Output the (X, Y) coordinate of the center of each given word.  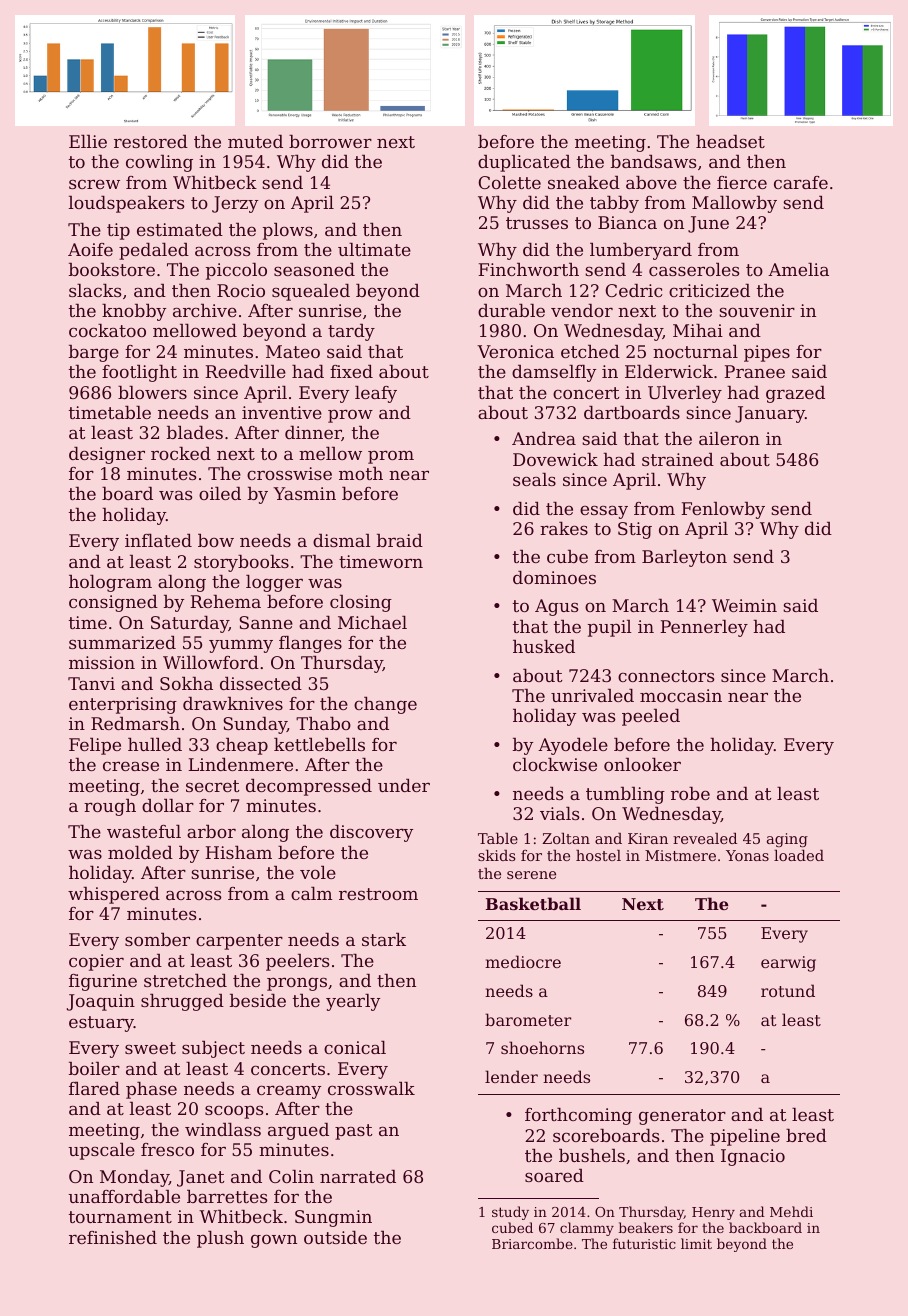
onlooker (642, 764)
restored (151, 141)
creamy (289, 1092)
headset (730, 141)
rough (110, 807)
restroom (378, 894)
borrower (330, 141)
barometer (528, 1019)
